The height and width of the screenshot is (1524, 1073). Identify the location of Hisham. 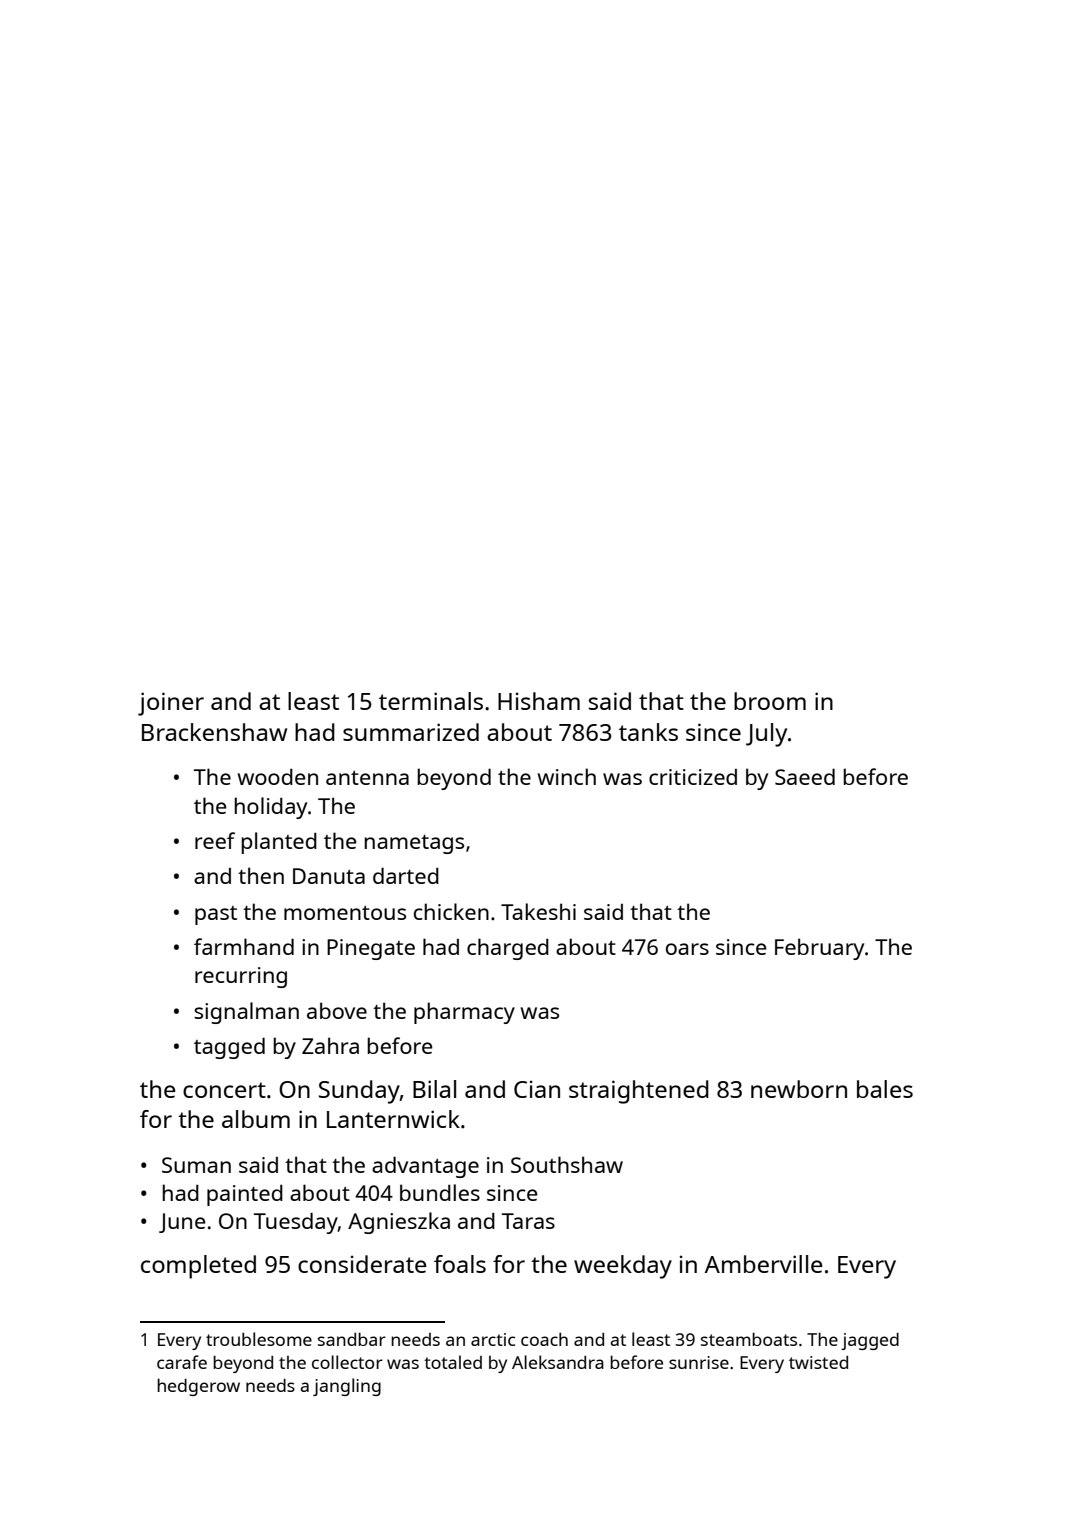
(539, 701).
